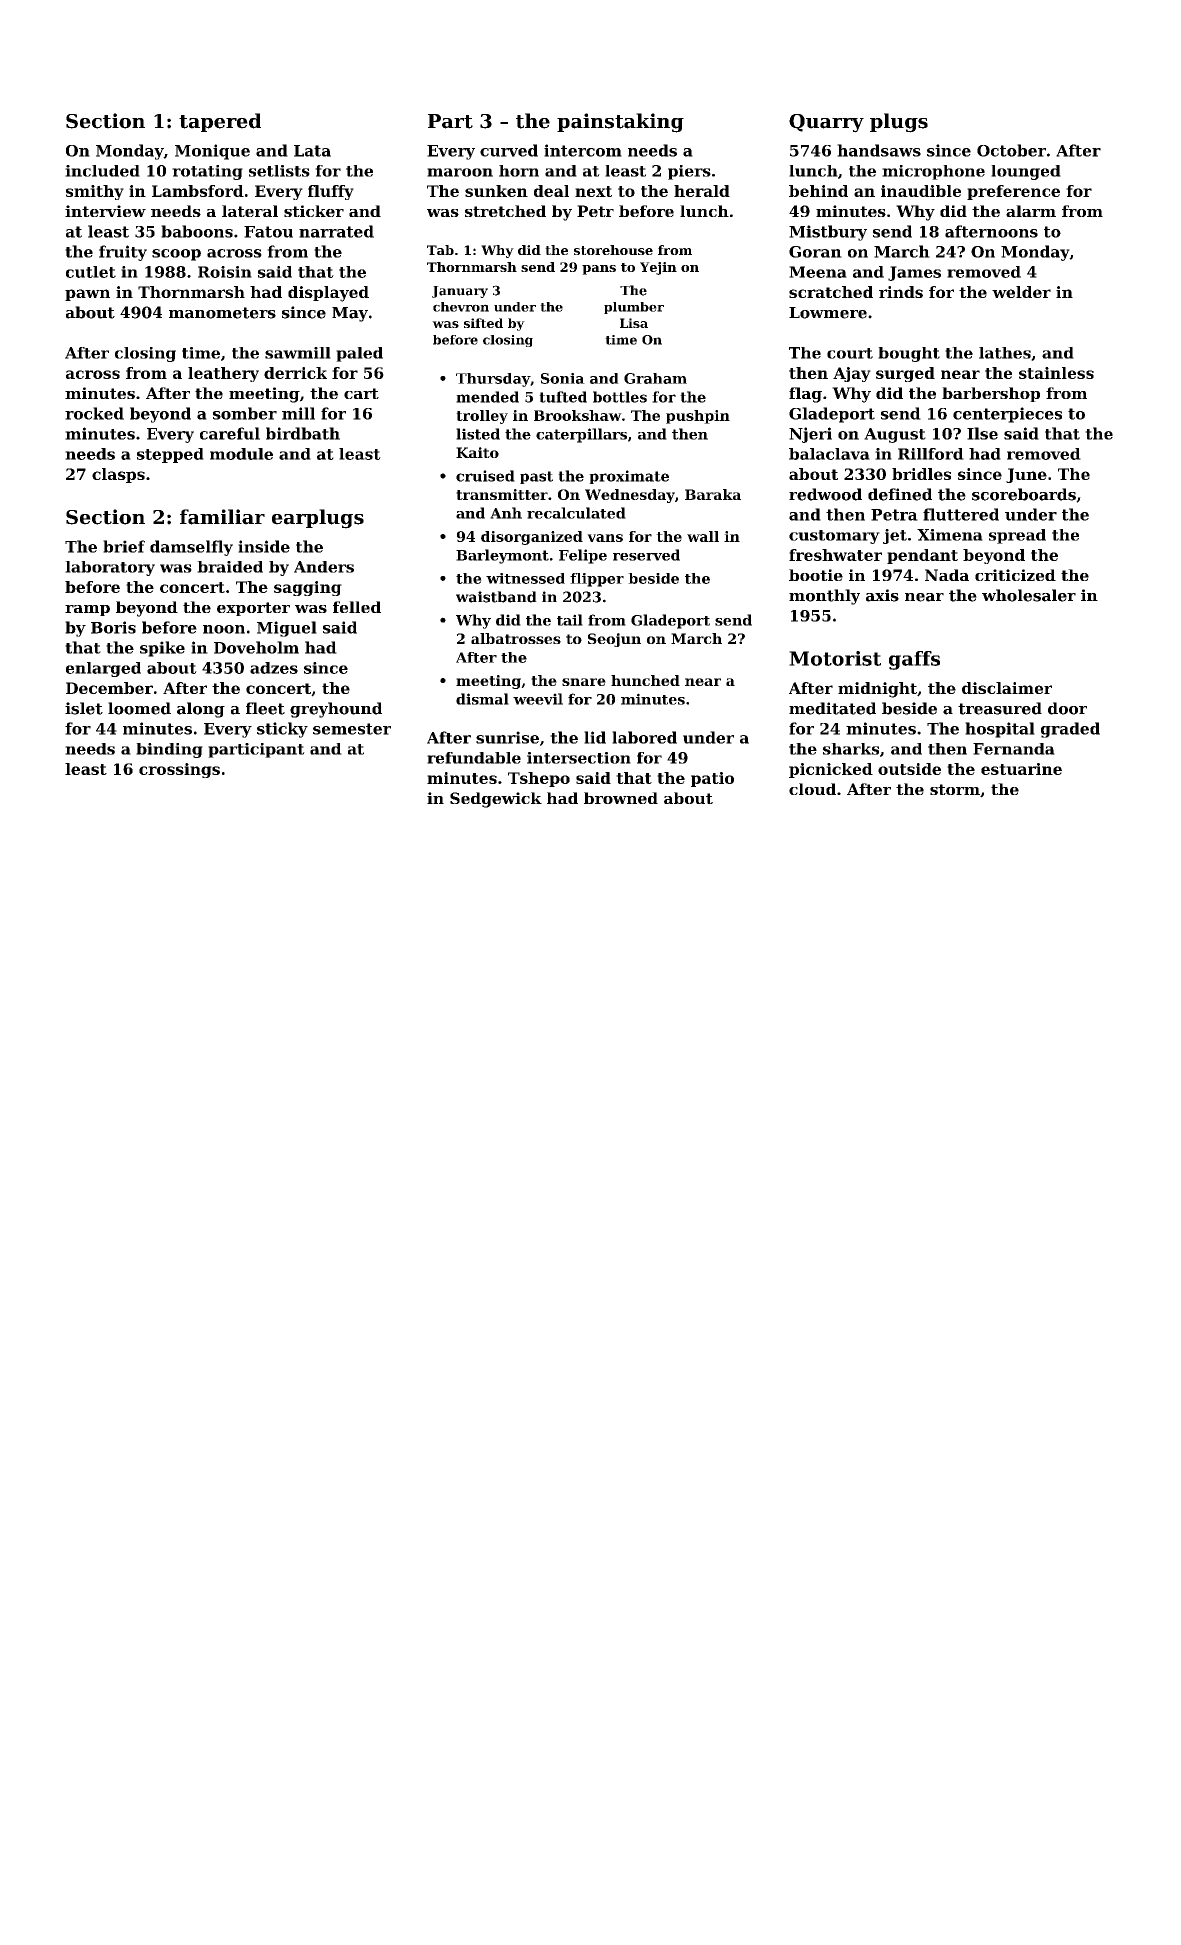  I want to click on Sedgewick, so click(496, 800).
